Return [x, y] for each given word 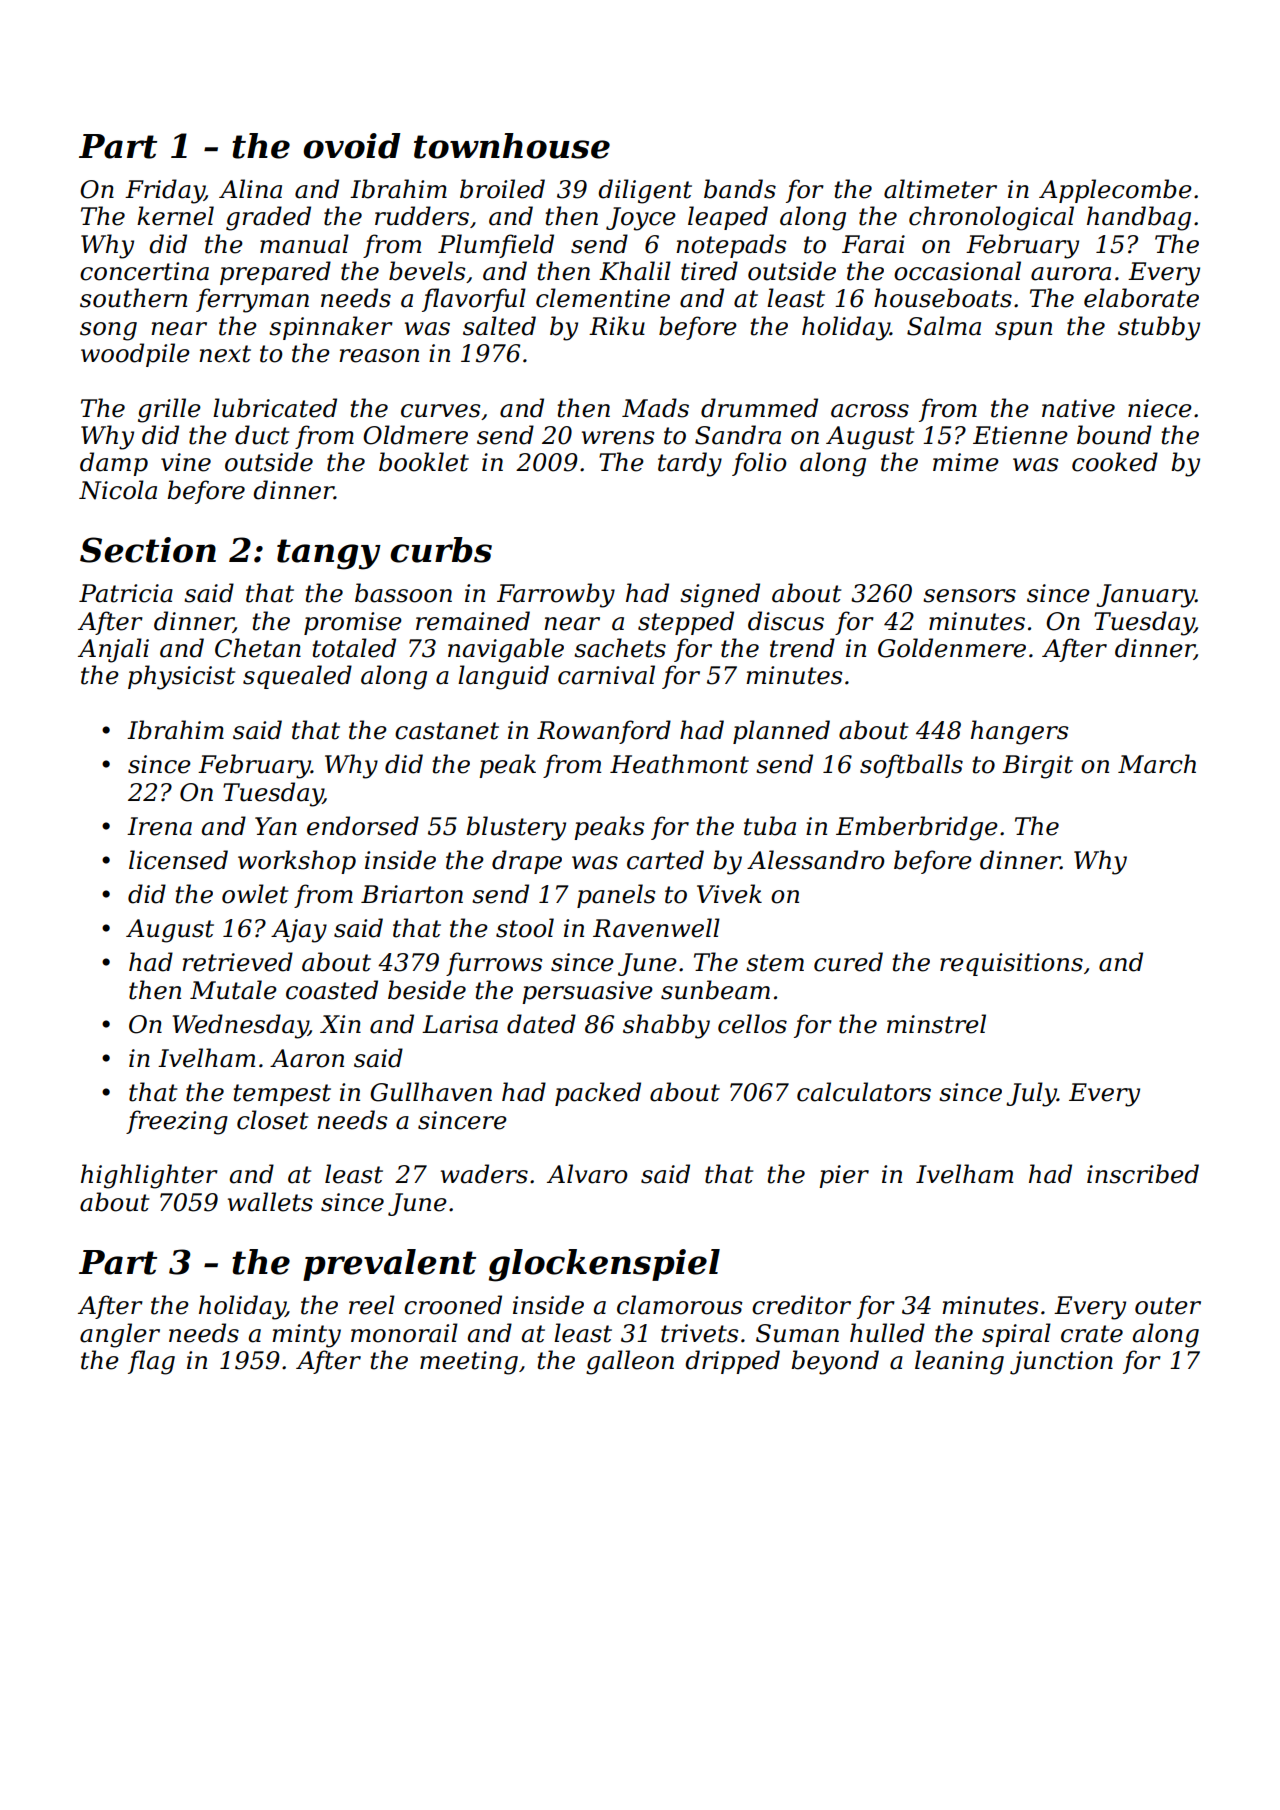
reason [379, 356]
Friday [165, 191]
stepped [686, 623]
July [1031, 1094]
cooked [1115, 462]
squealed [297, 677]
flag [151, 1362]
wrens [618, 438]
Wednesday [240, 1026]
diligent [645, 191]
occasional [957, 271]
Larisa [460, 1024]
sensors [969, 596]
